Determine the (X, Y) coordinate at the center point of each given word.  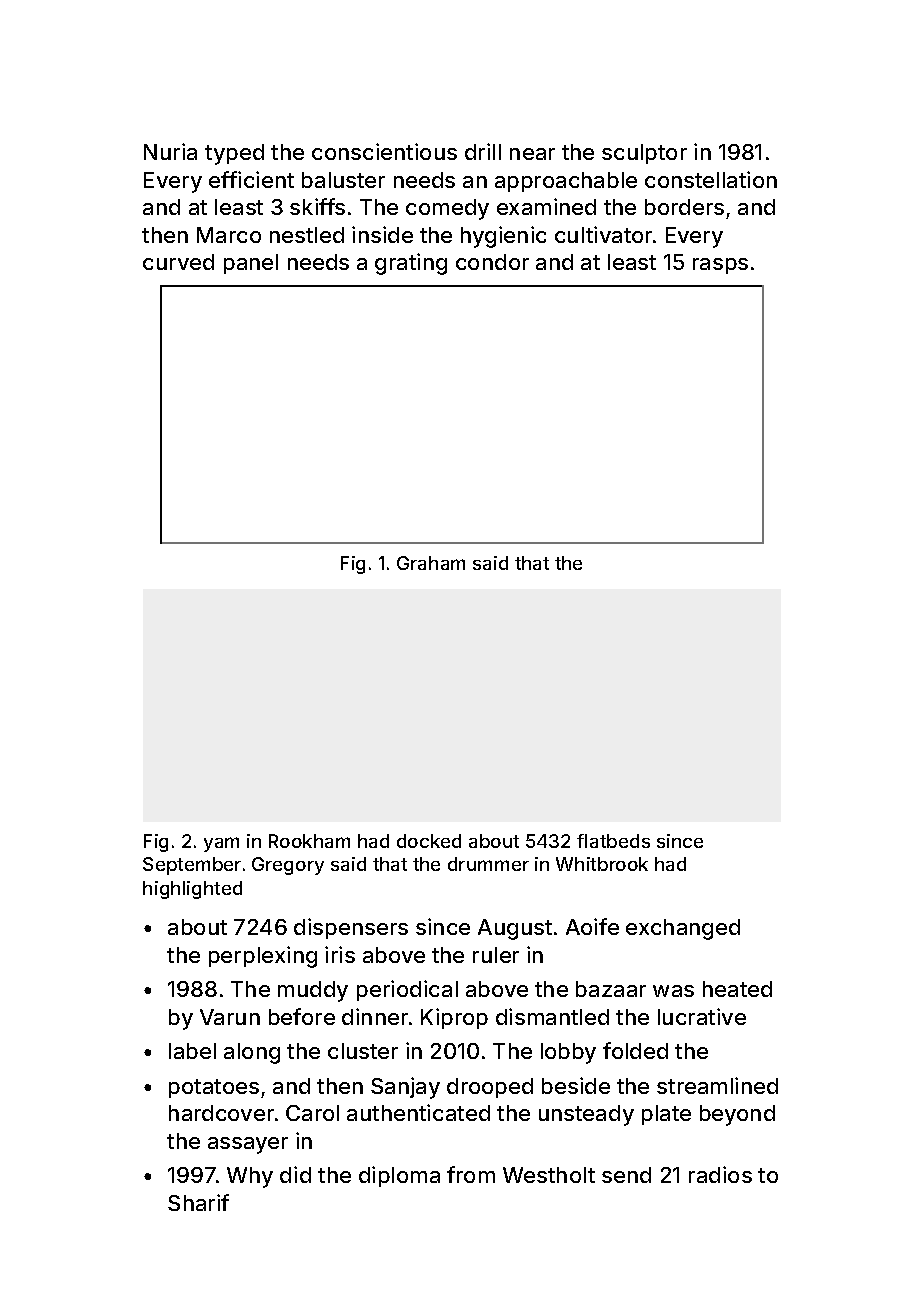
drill (483, 151)
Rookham (309, 841)
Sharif (198, 1202)
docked (429, 841)
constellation (711, 179)
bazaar (611, 989)
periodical (407, 990)
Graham (431, 563)
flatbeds (613, 841)
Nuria (170, 151)
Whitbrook (602, 864)
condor (492, 262)
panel (251, 264)
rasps (720, 266)
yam (221, 844)
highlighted (192, 890)
